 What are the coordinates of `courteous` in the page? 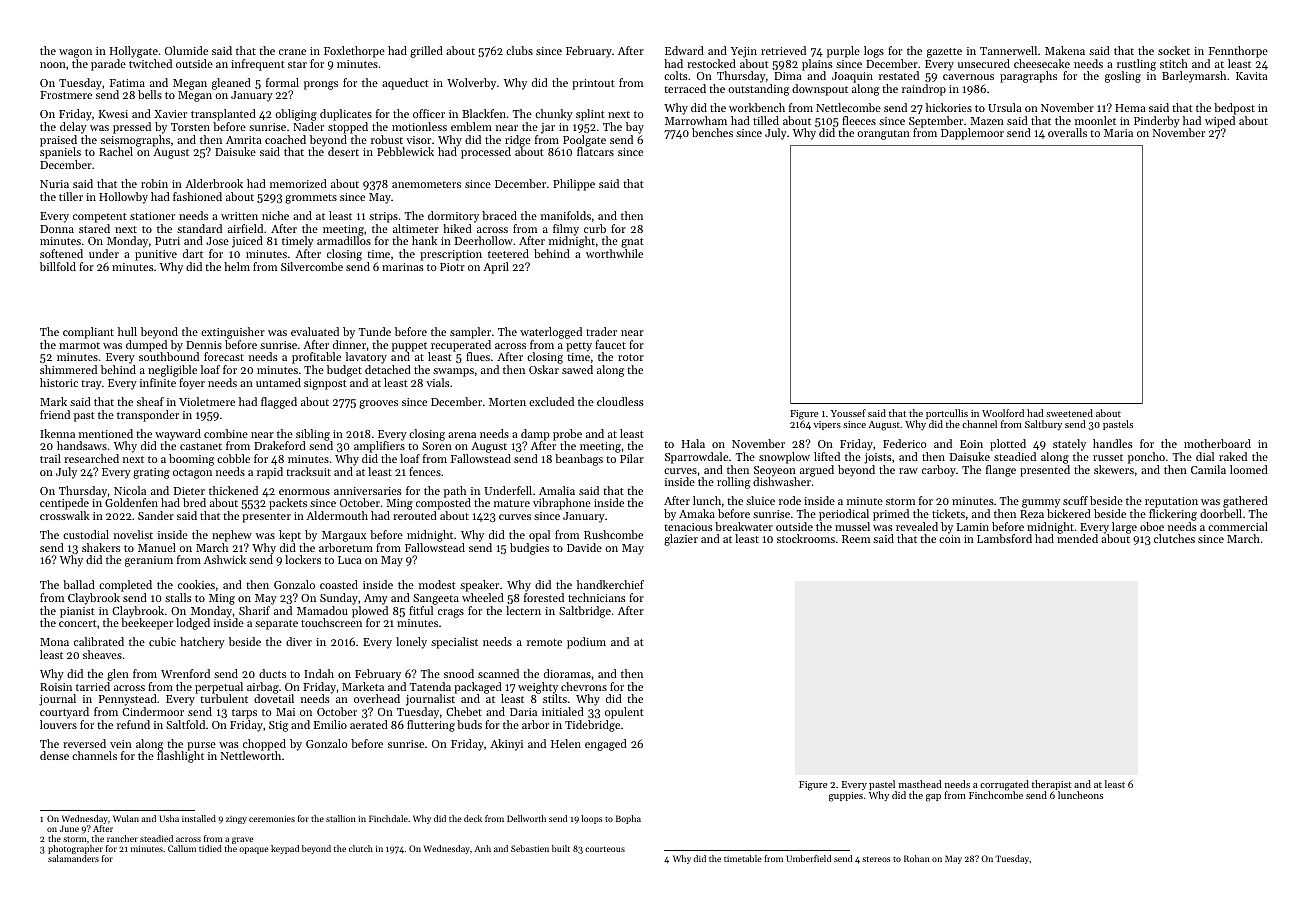 It's located at (605, 849).
